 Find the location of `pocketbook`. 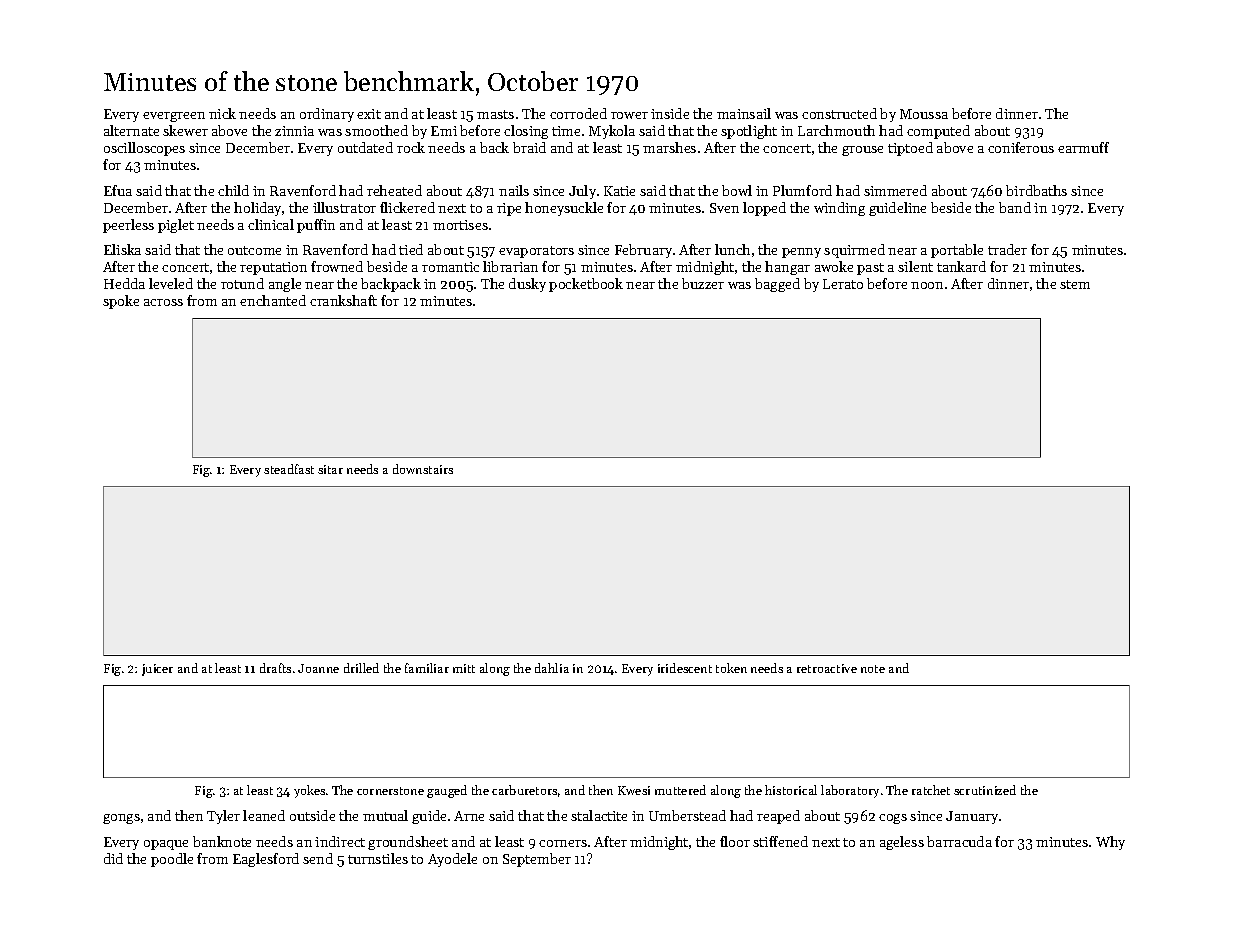

pocketbook is located at coordinates (586, 285).
